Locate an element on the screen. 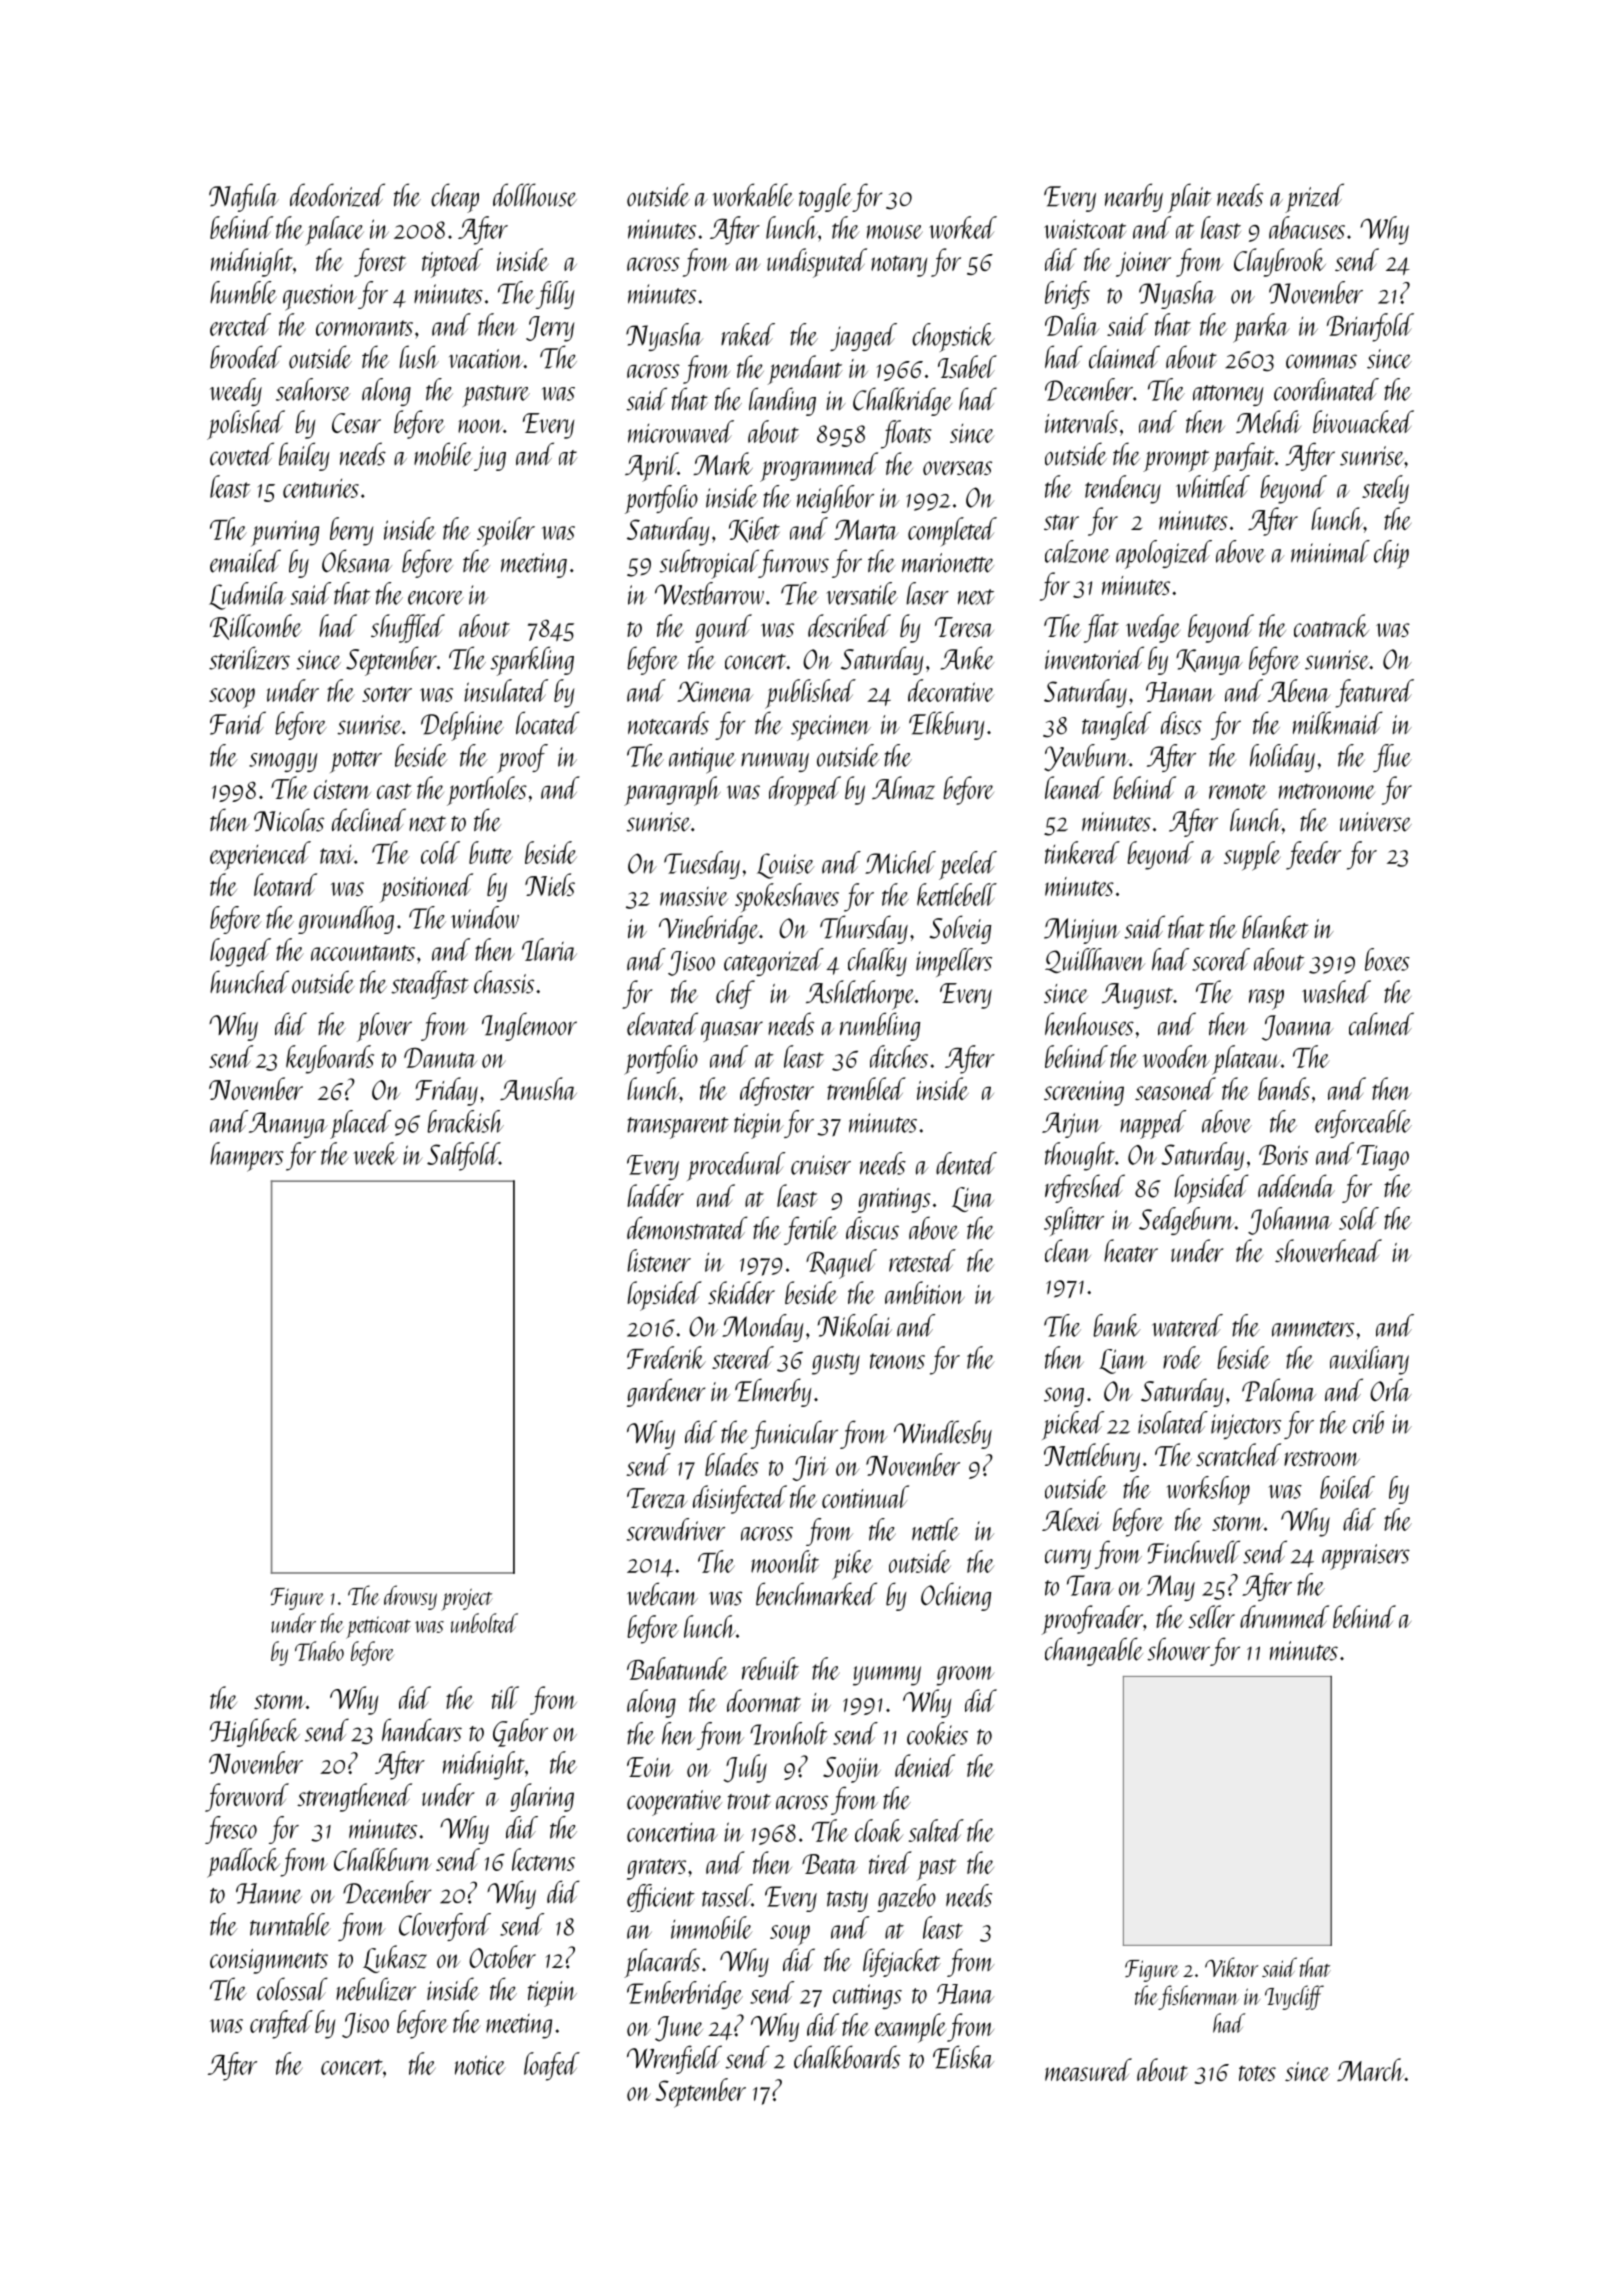 The image size is (1620, 2292). nebulizer is located at coordinates (376, 1989).
